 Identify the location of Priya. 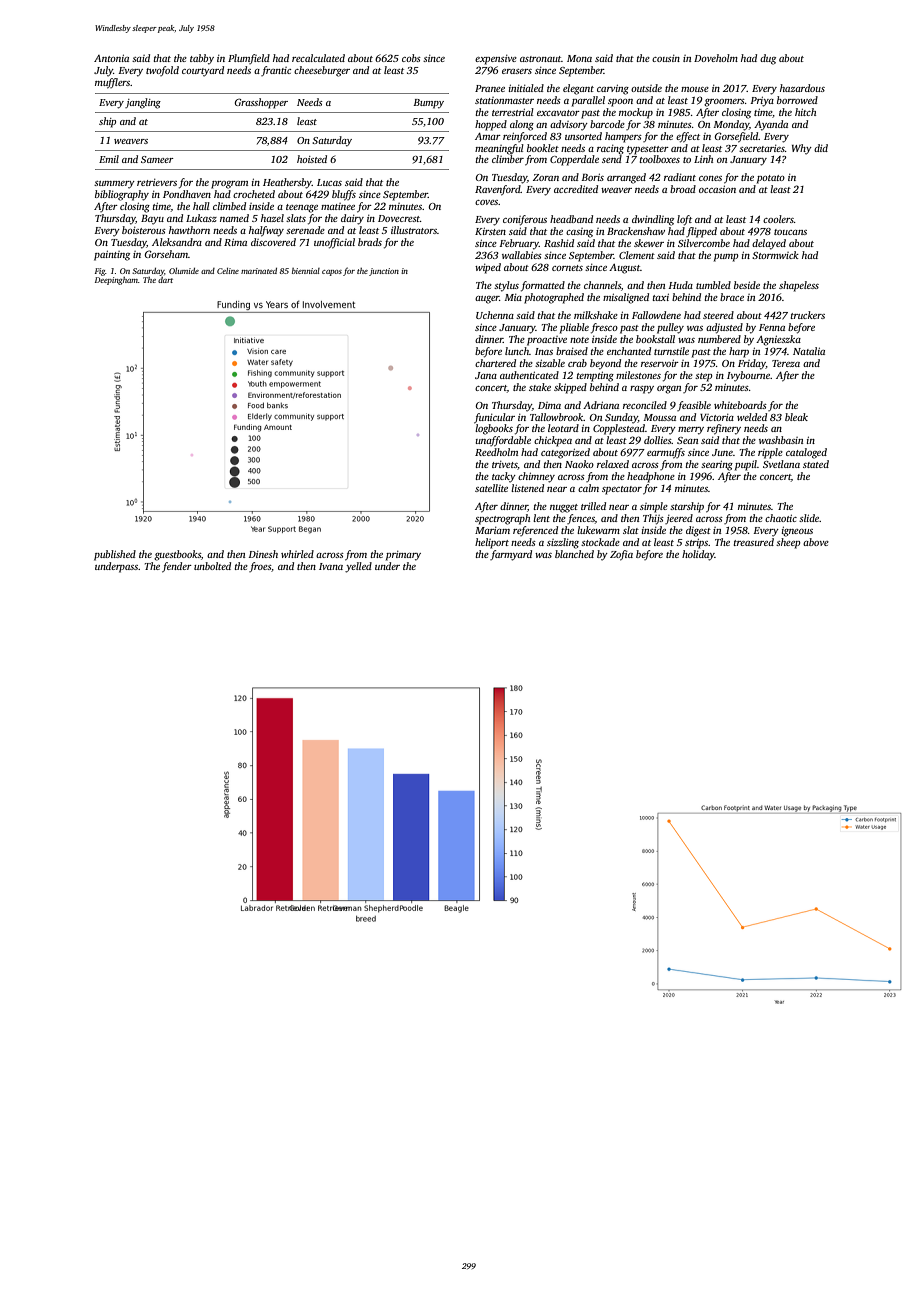
(762, 101).
